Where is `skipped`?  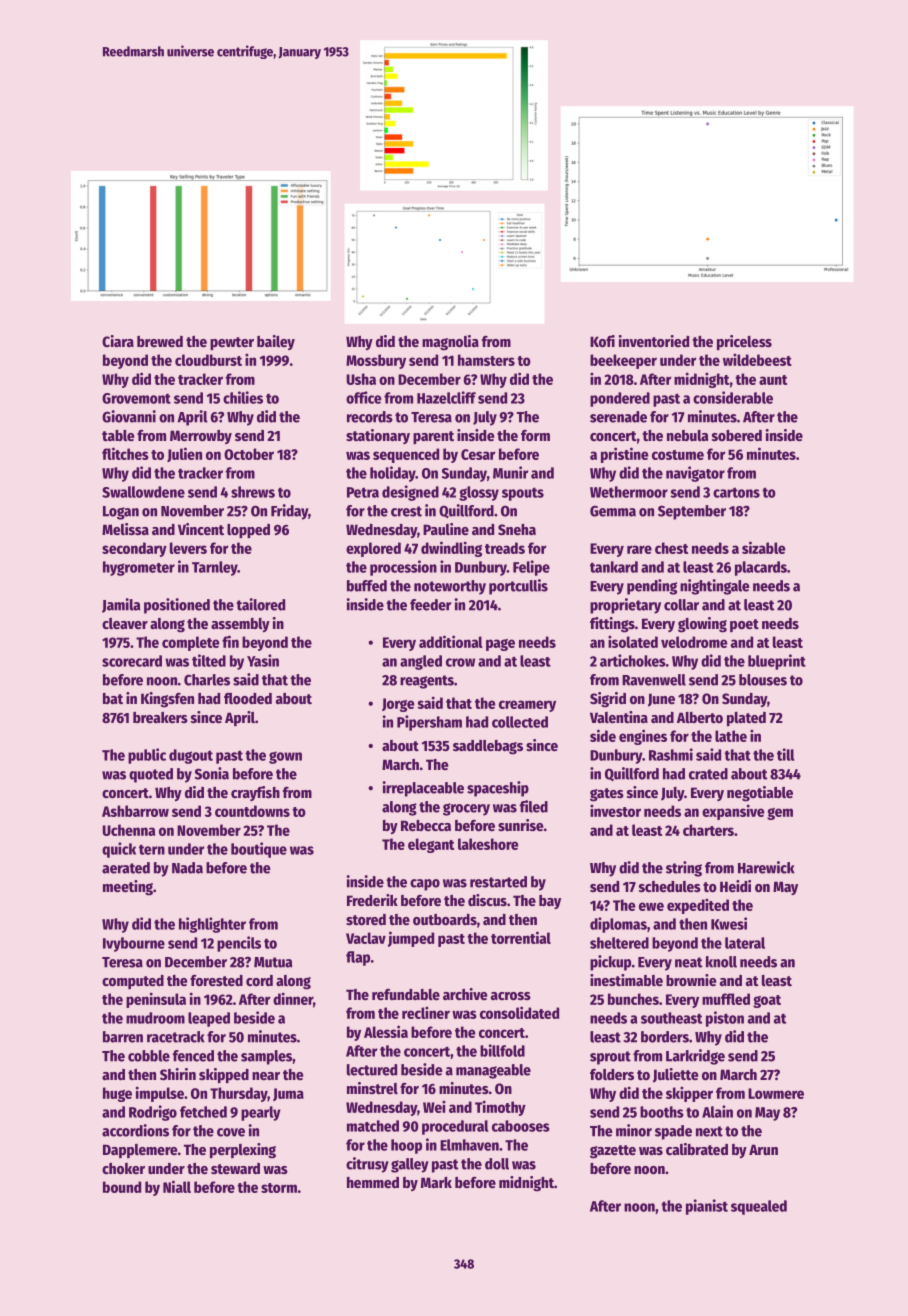 skipped is located at coordinates (224, 1076).
